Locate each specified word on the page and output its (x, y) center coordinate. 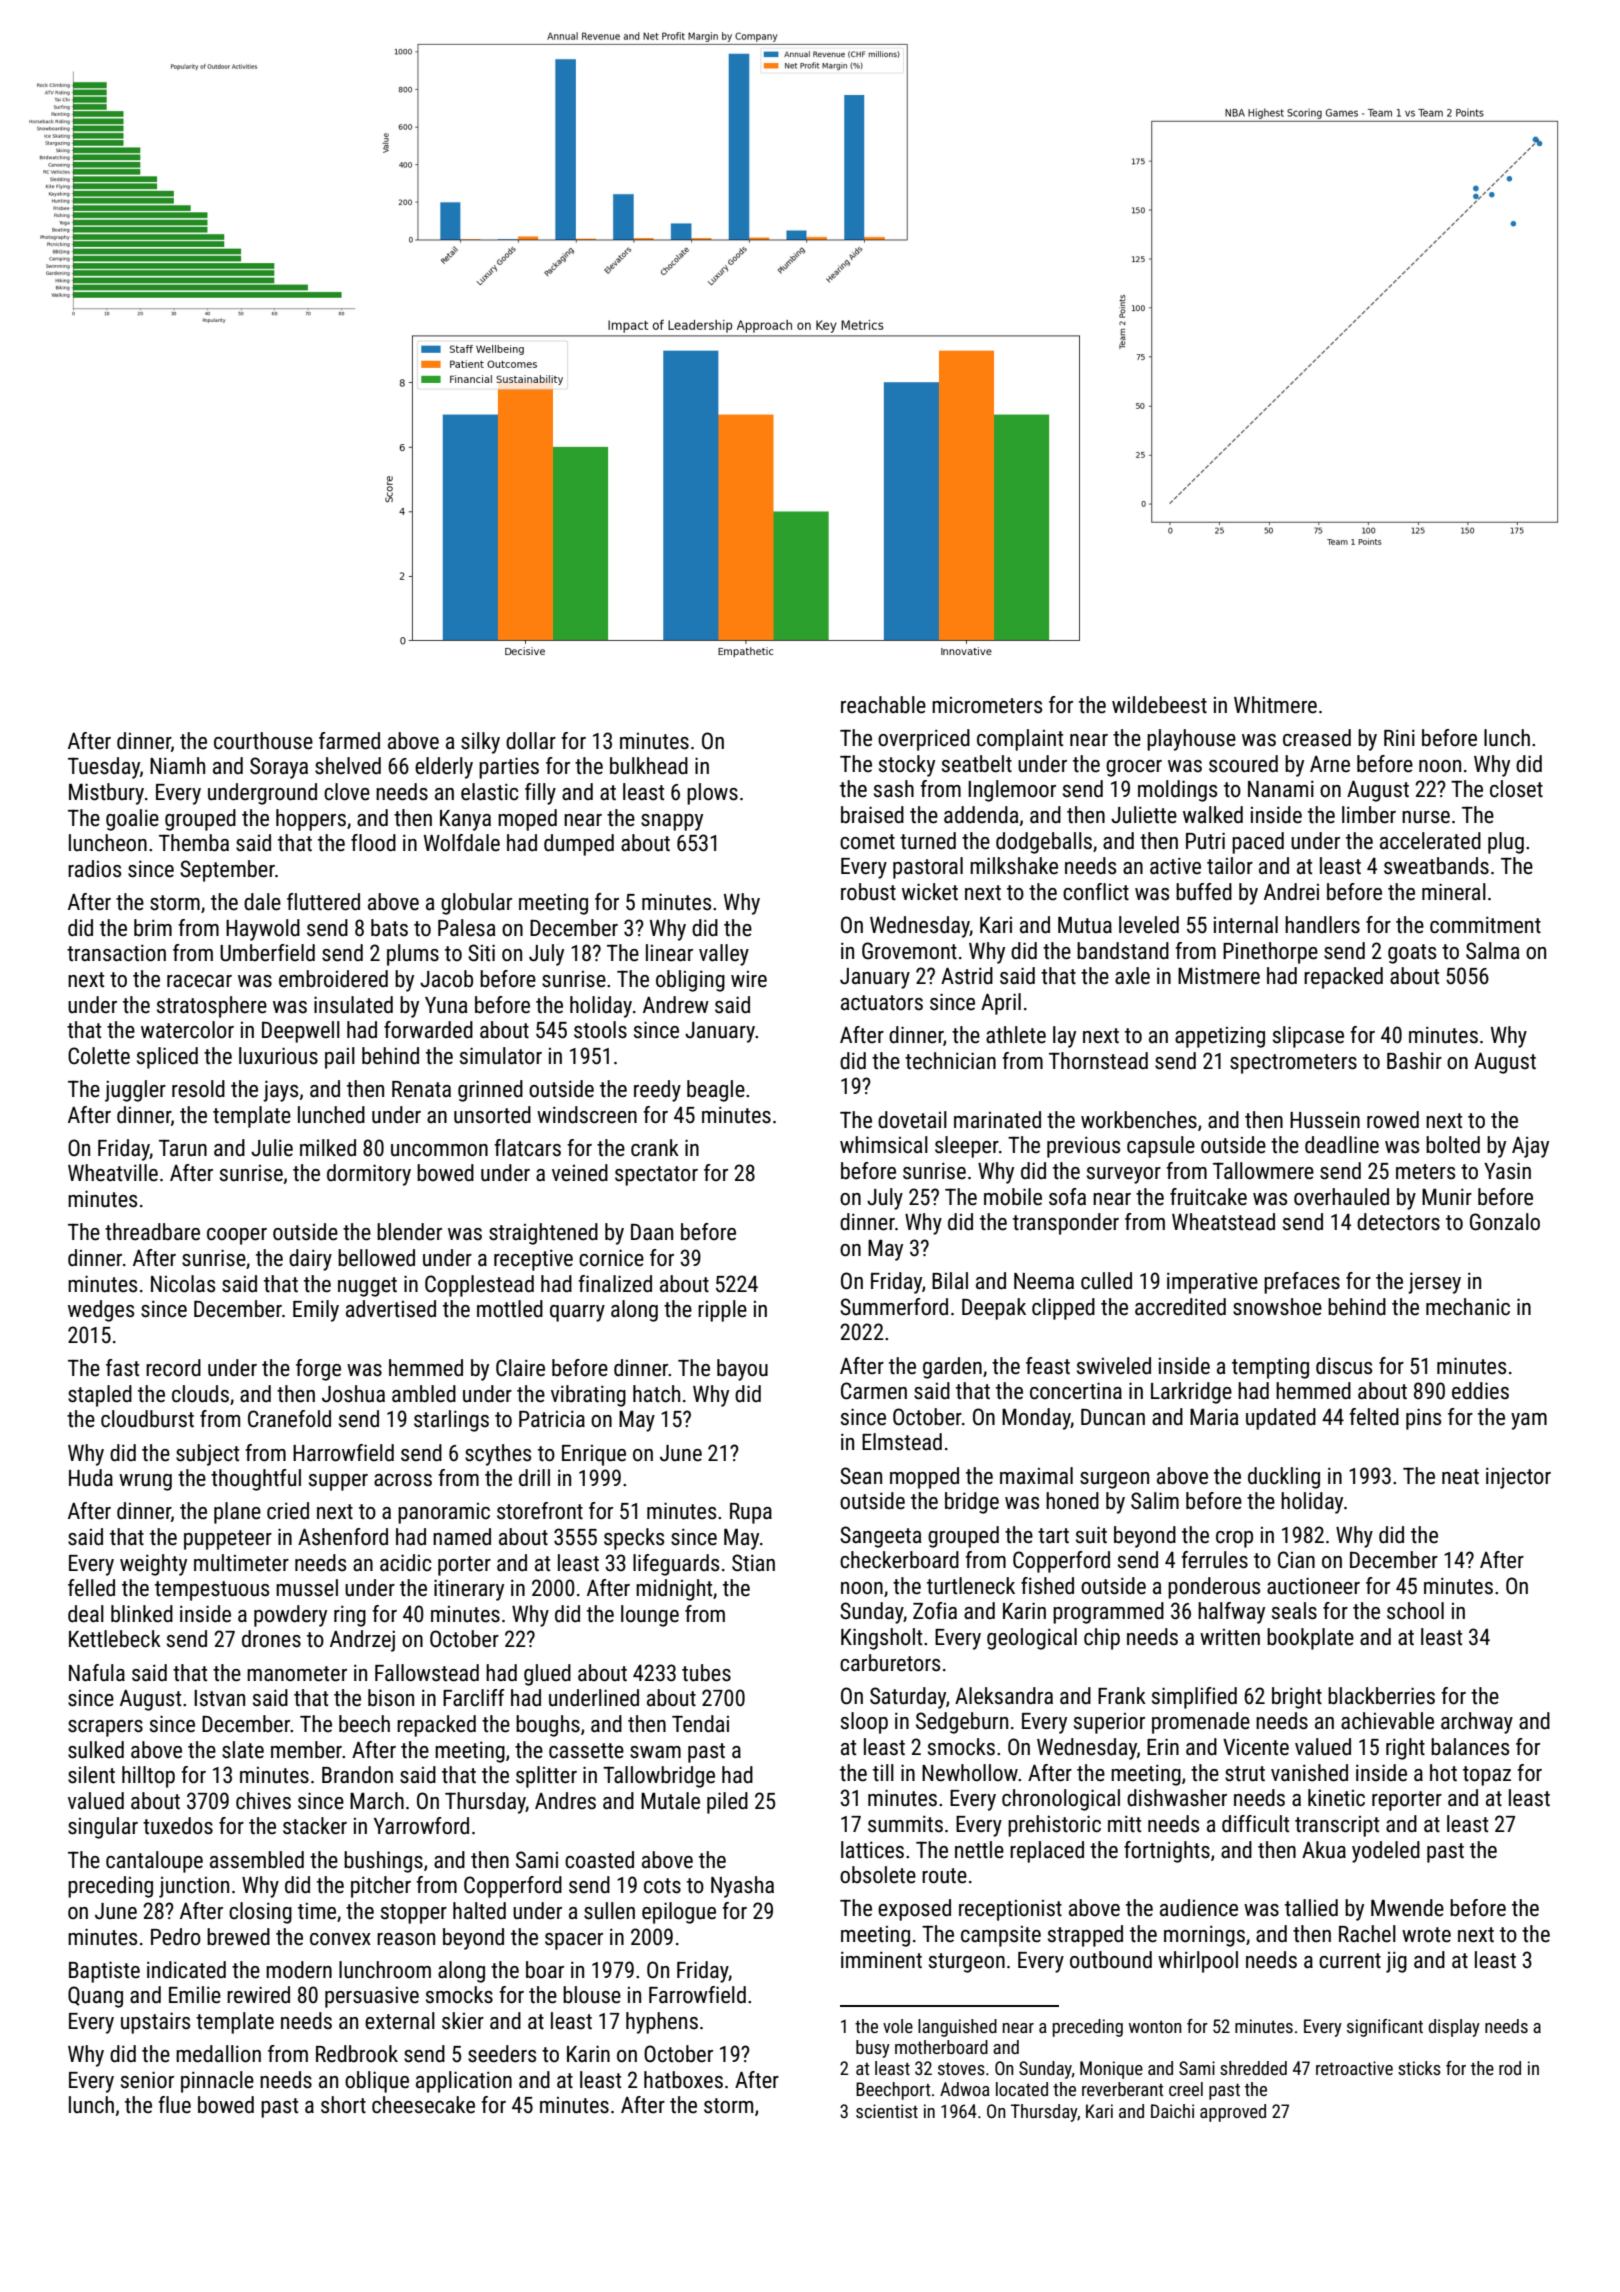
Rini (1399, 737)
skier (463, 2021)
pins (1423, 1419)
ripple (722, 1311)
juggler (135, 1091)
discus (1344, 1366)
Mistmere (1219, 976)
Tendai (700, 1724)
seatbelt (977, 764)
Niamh (177, 766)
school (1415, 1611)
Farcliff (474, 1697)
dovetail (912, 1120)
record (173, 1368)
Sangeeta (881, 1537)
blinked (142, 1614)
